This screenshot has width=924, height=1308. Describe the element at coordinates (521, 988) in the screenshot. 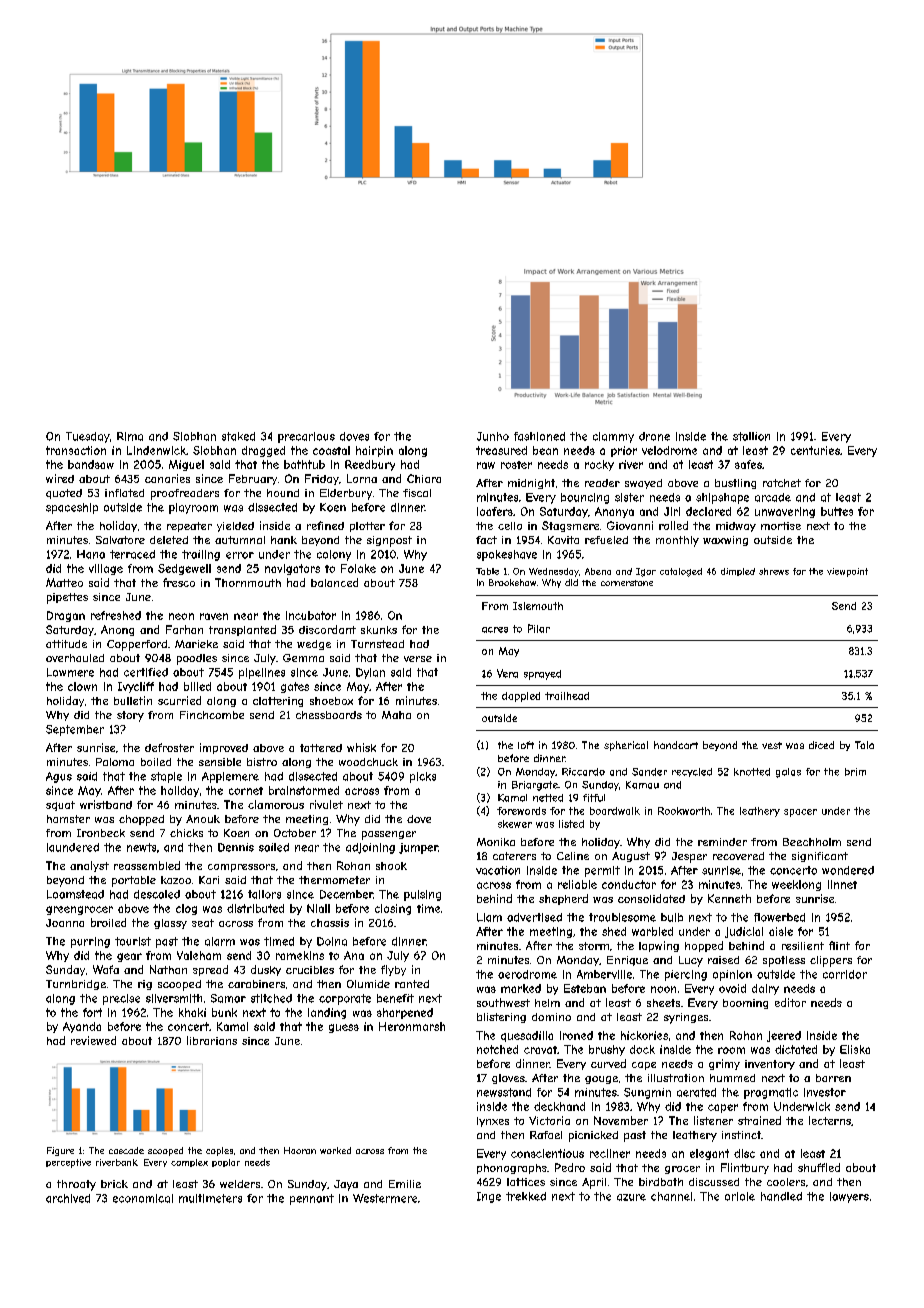

I see `marked` at that location.
